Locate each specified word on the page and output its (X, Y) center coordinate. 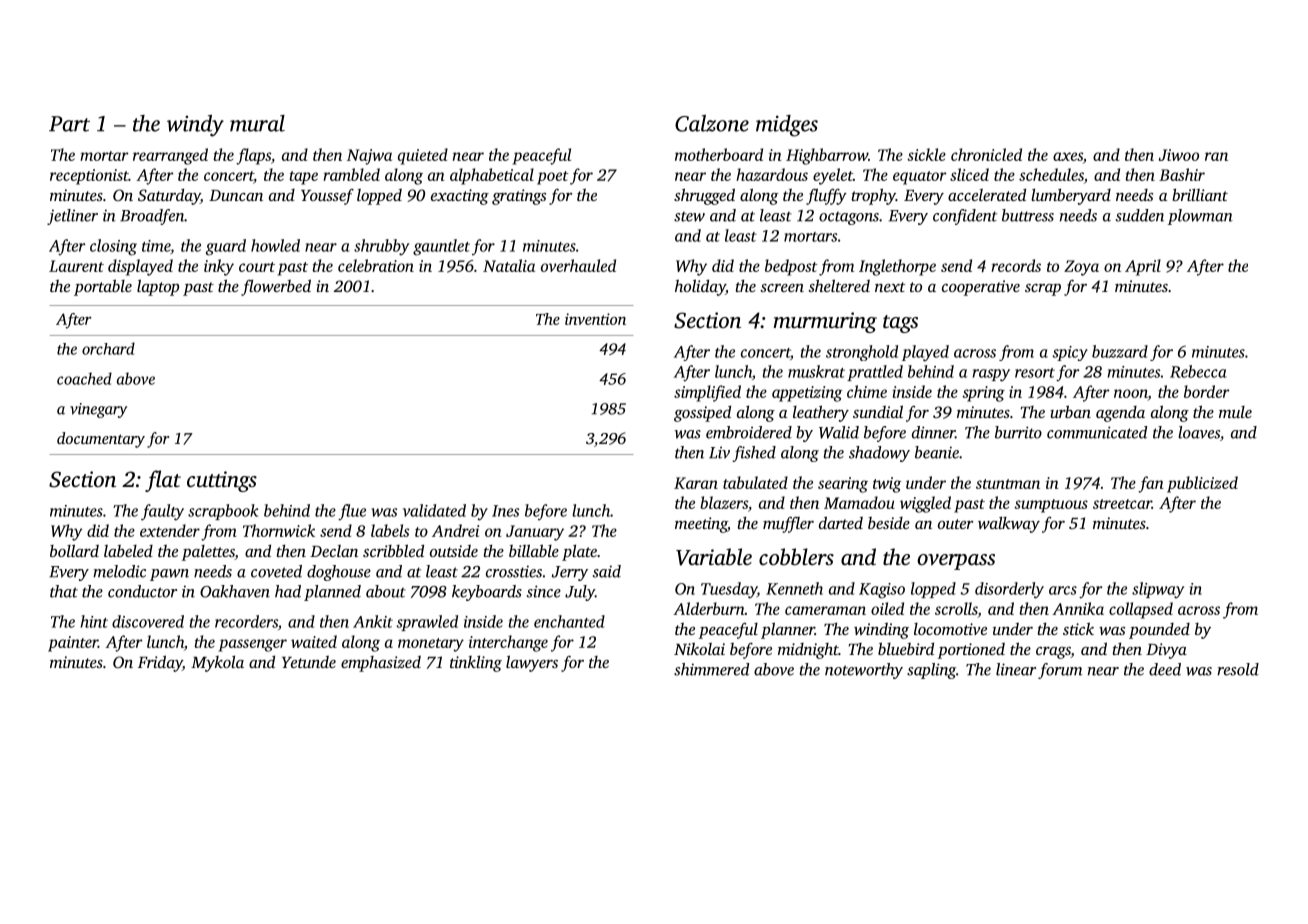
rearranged (170, 156)
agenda (1120, 414)
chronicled (986, 154)
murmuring (825, 322)
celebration (376, 265)
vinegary (98, 410)
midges (787, 126)
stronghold (862, 353)
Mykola (217, 663)
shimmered (711, 669)
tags (900, 324)
